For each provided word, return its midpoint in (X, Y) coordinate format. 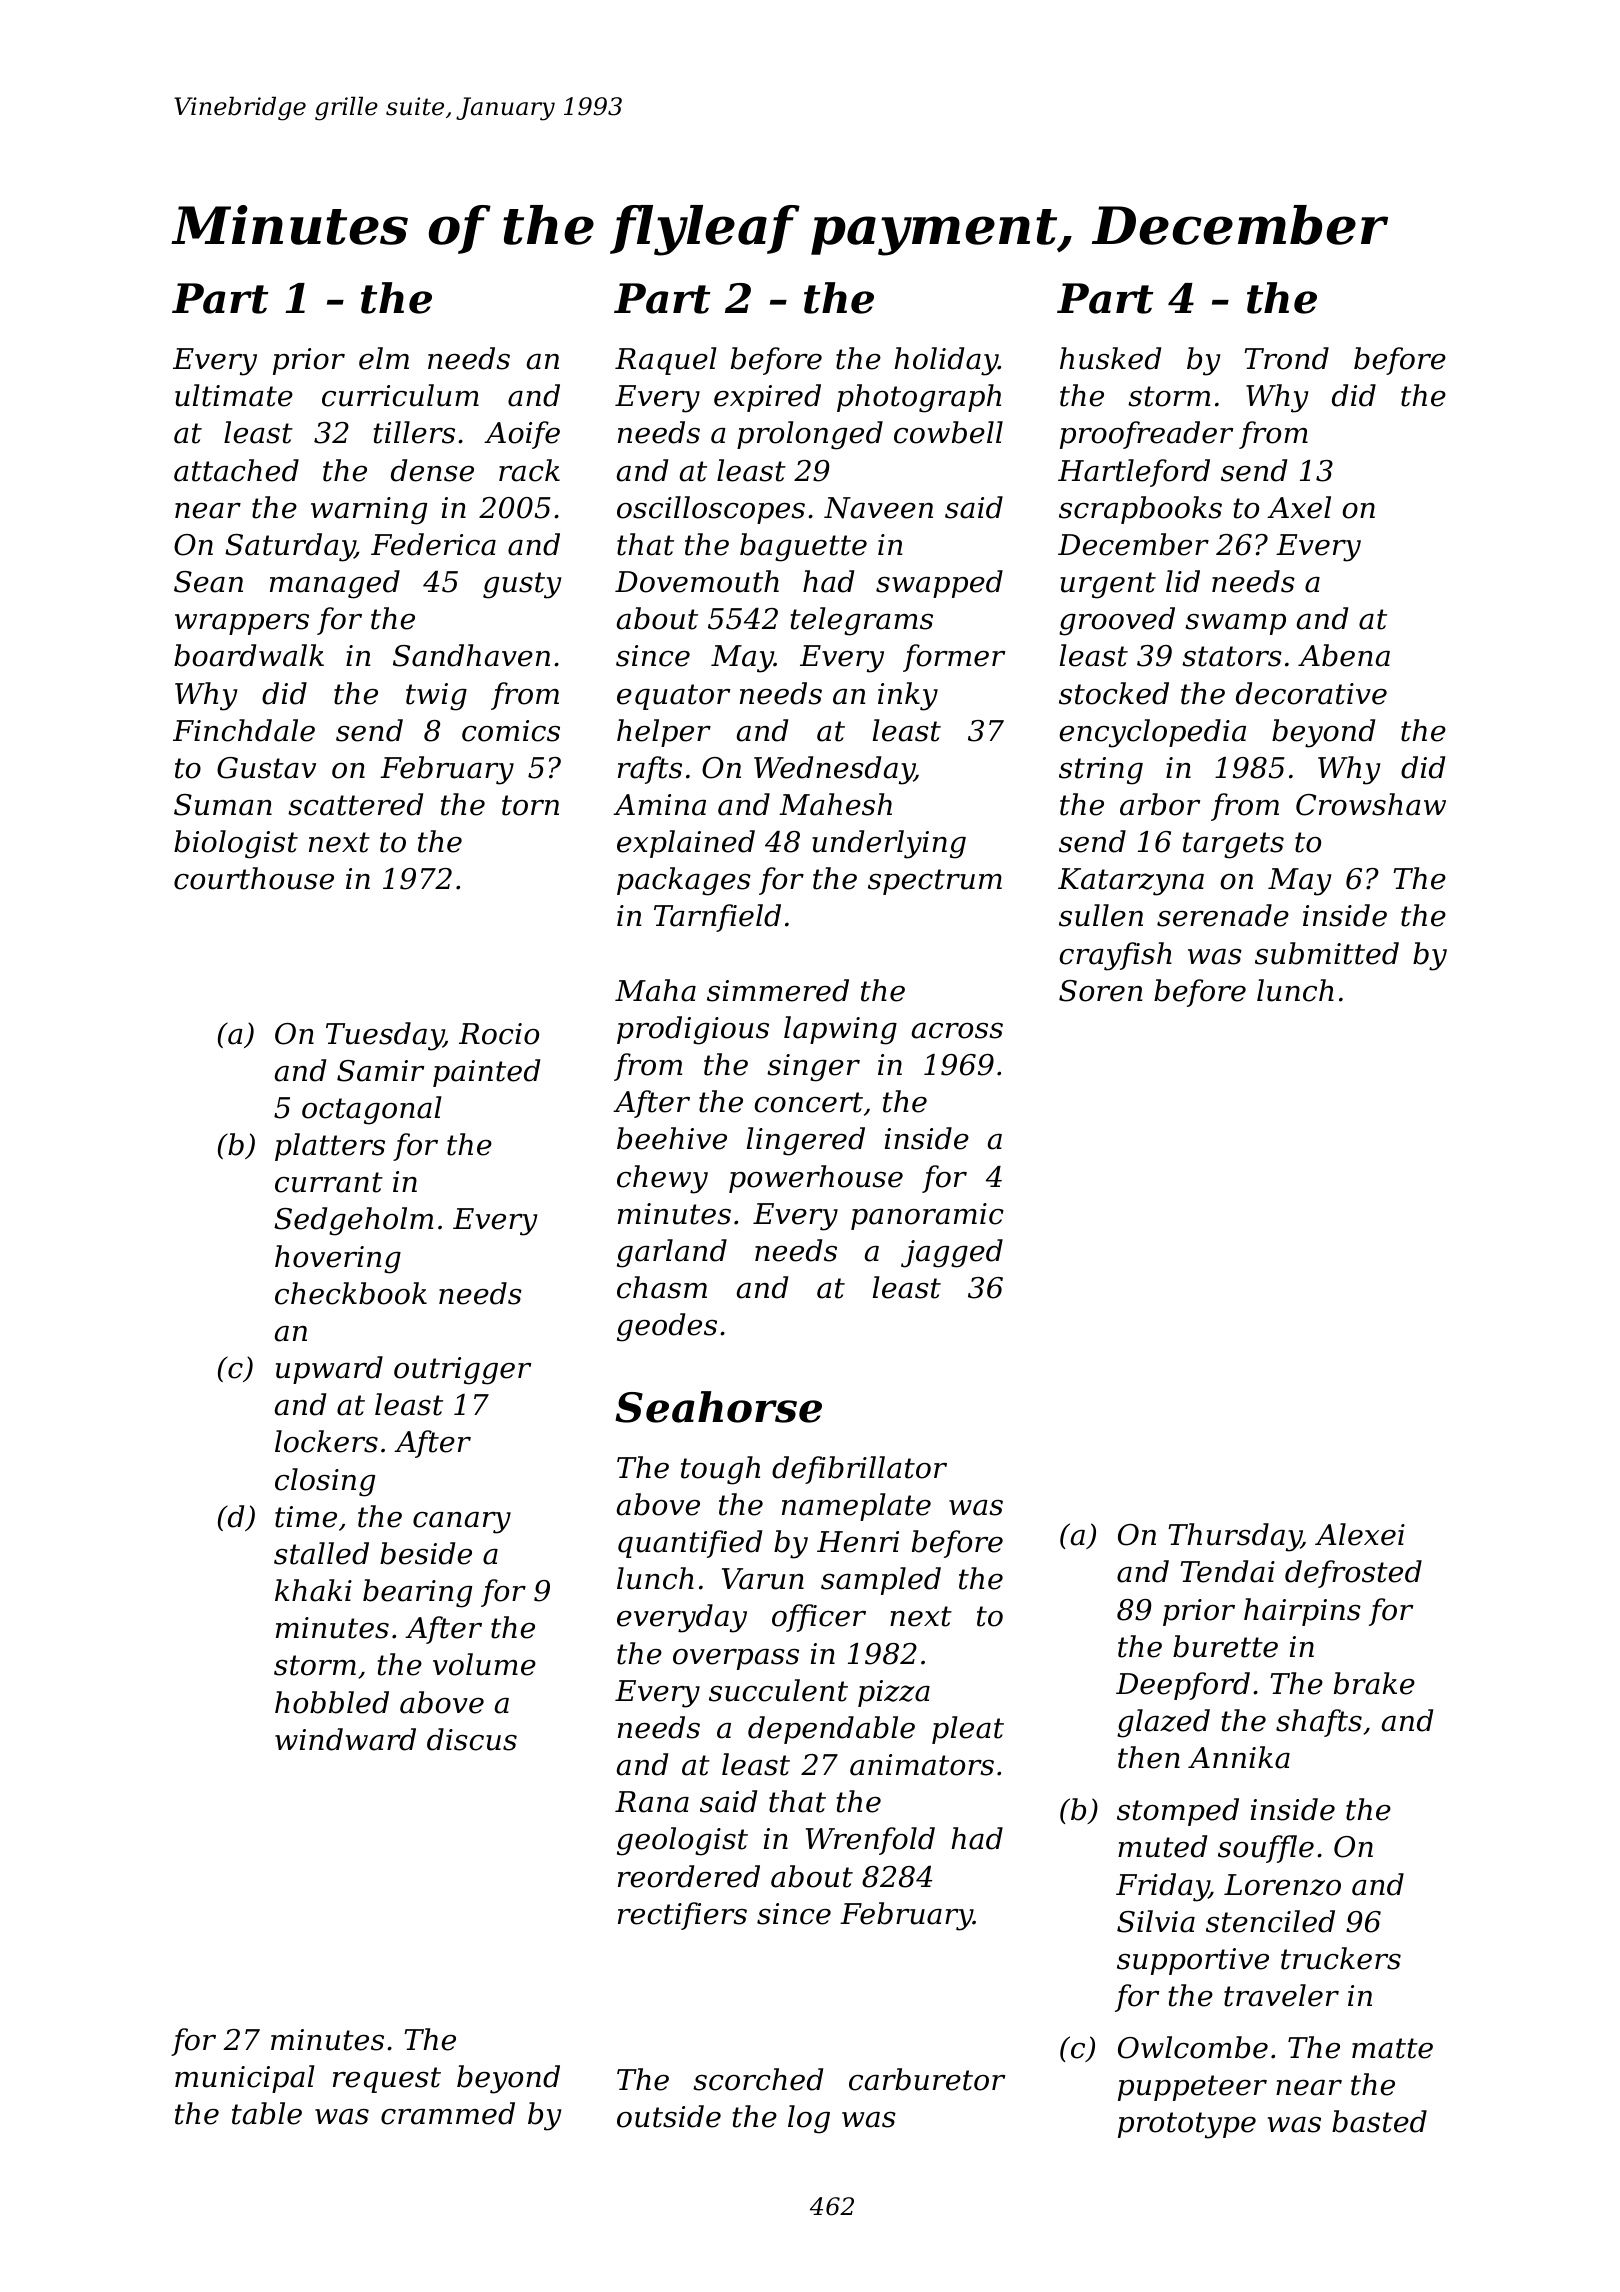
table (267, 2113)
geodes (667, 1327)
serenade (1223, 915)
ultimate (234, 395)
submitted (1327, 953)
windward (345, 1739)
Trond (1286, 358)
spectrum (935, 882)
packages (684, 881)
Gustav (266, 768)
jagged (952, 1253)
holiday (946, 361)
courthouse (254, 878)
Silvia (1156, 1921)
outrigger (462, 1371)
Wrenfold (870, 1841)
